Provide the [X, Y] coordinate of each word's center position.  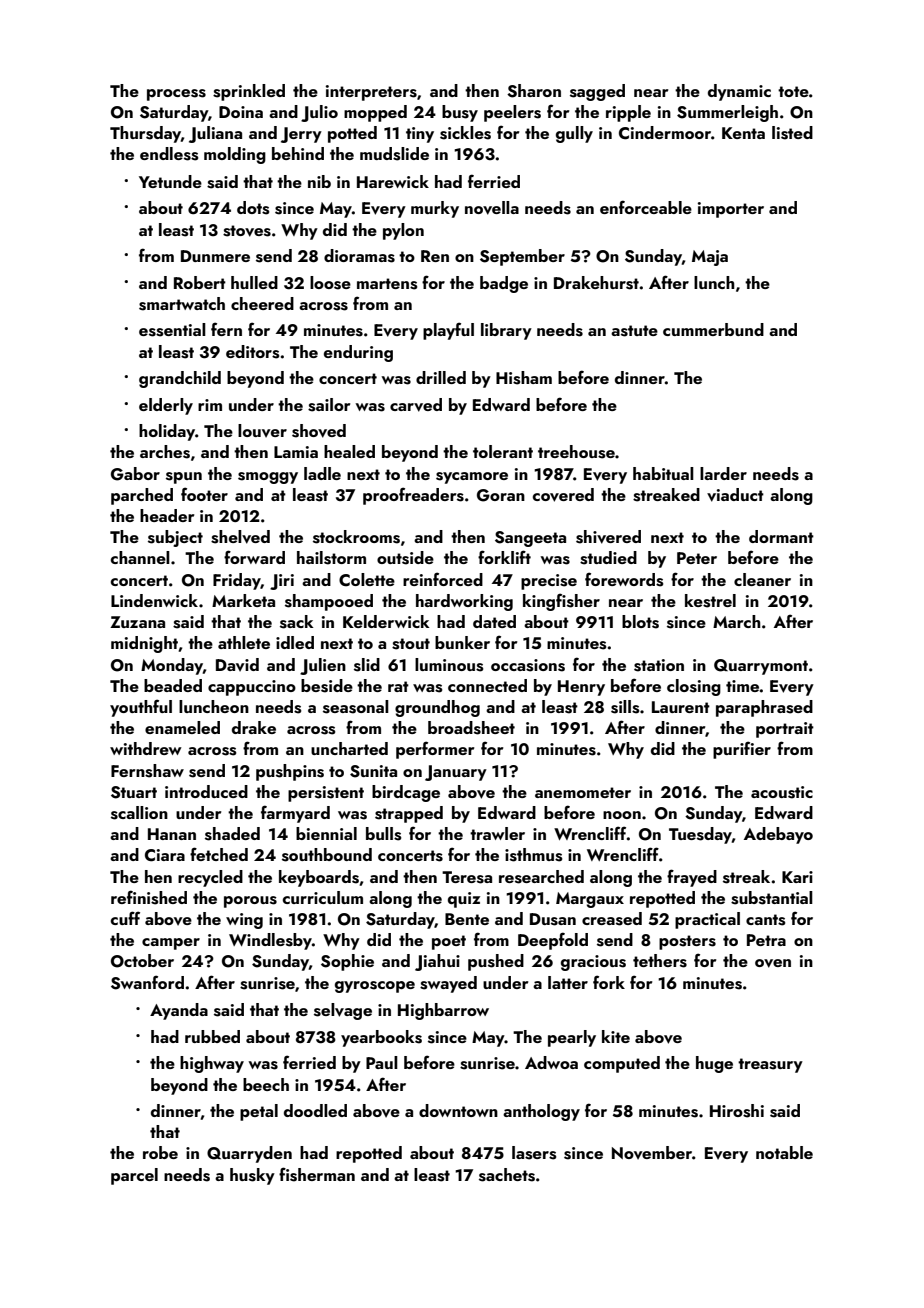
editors [252, 352]
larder [723, 473]
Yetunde [170, 181]
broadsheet [471, 728]
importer [731, 210]
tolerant [503, 451]
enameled [182, 727]
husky [252, 1176]
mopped [375, 113]
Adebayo [778, 835]
